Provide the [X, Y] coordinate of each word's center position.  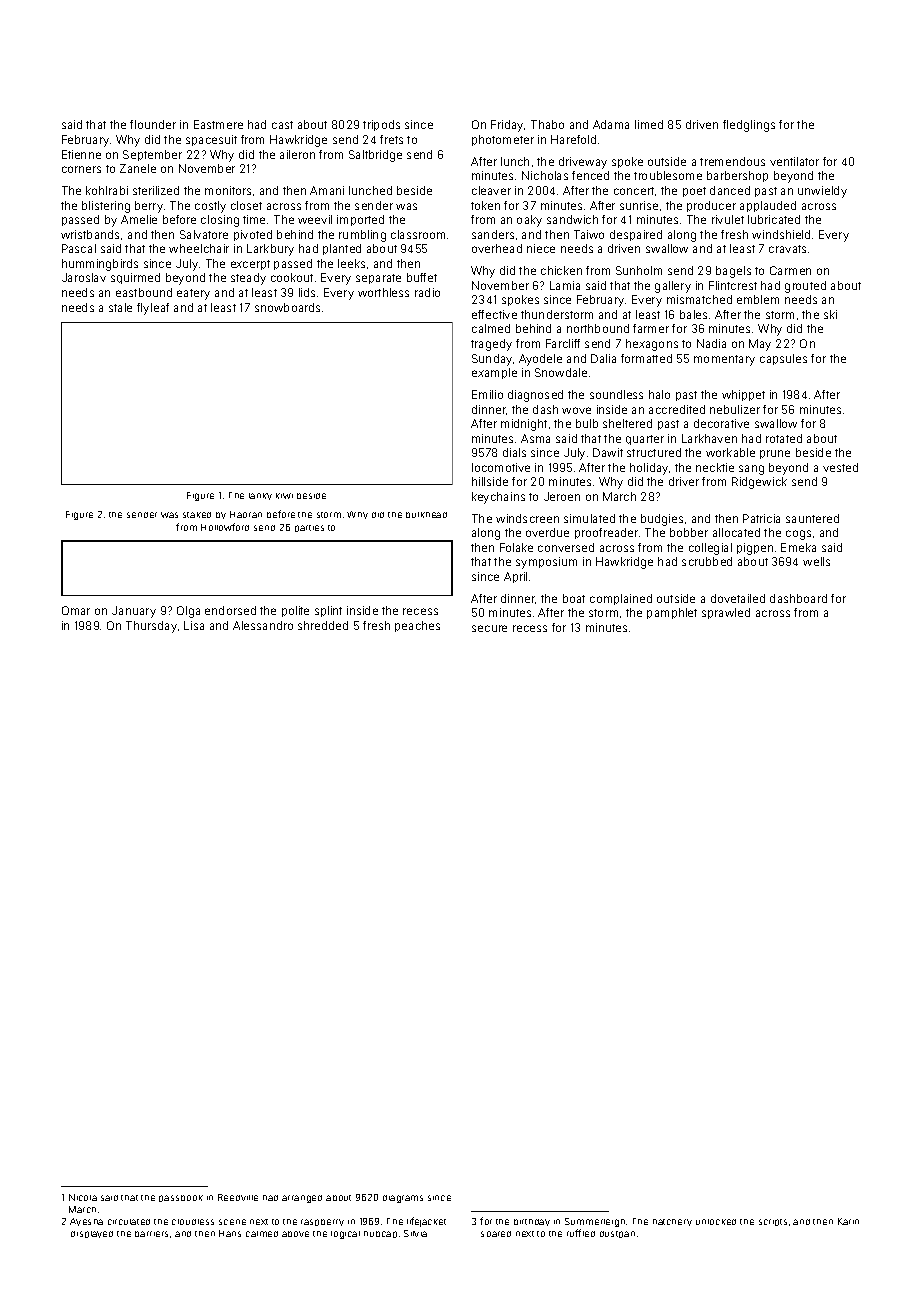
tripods [381, 125]
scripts [773, 1222]
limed [649, 124]
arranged [302, 1199]
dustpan [617, 1234]
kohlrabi [107, 190]
